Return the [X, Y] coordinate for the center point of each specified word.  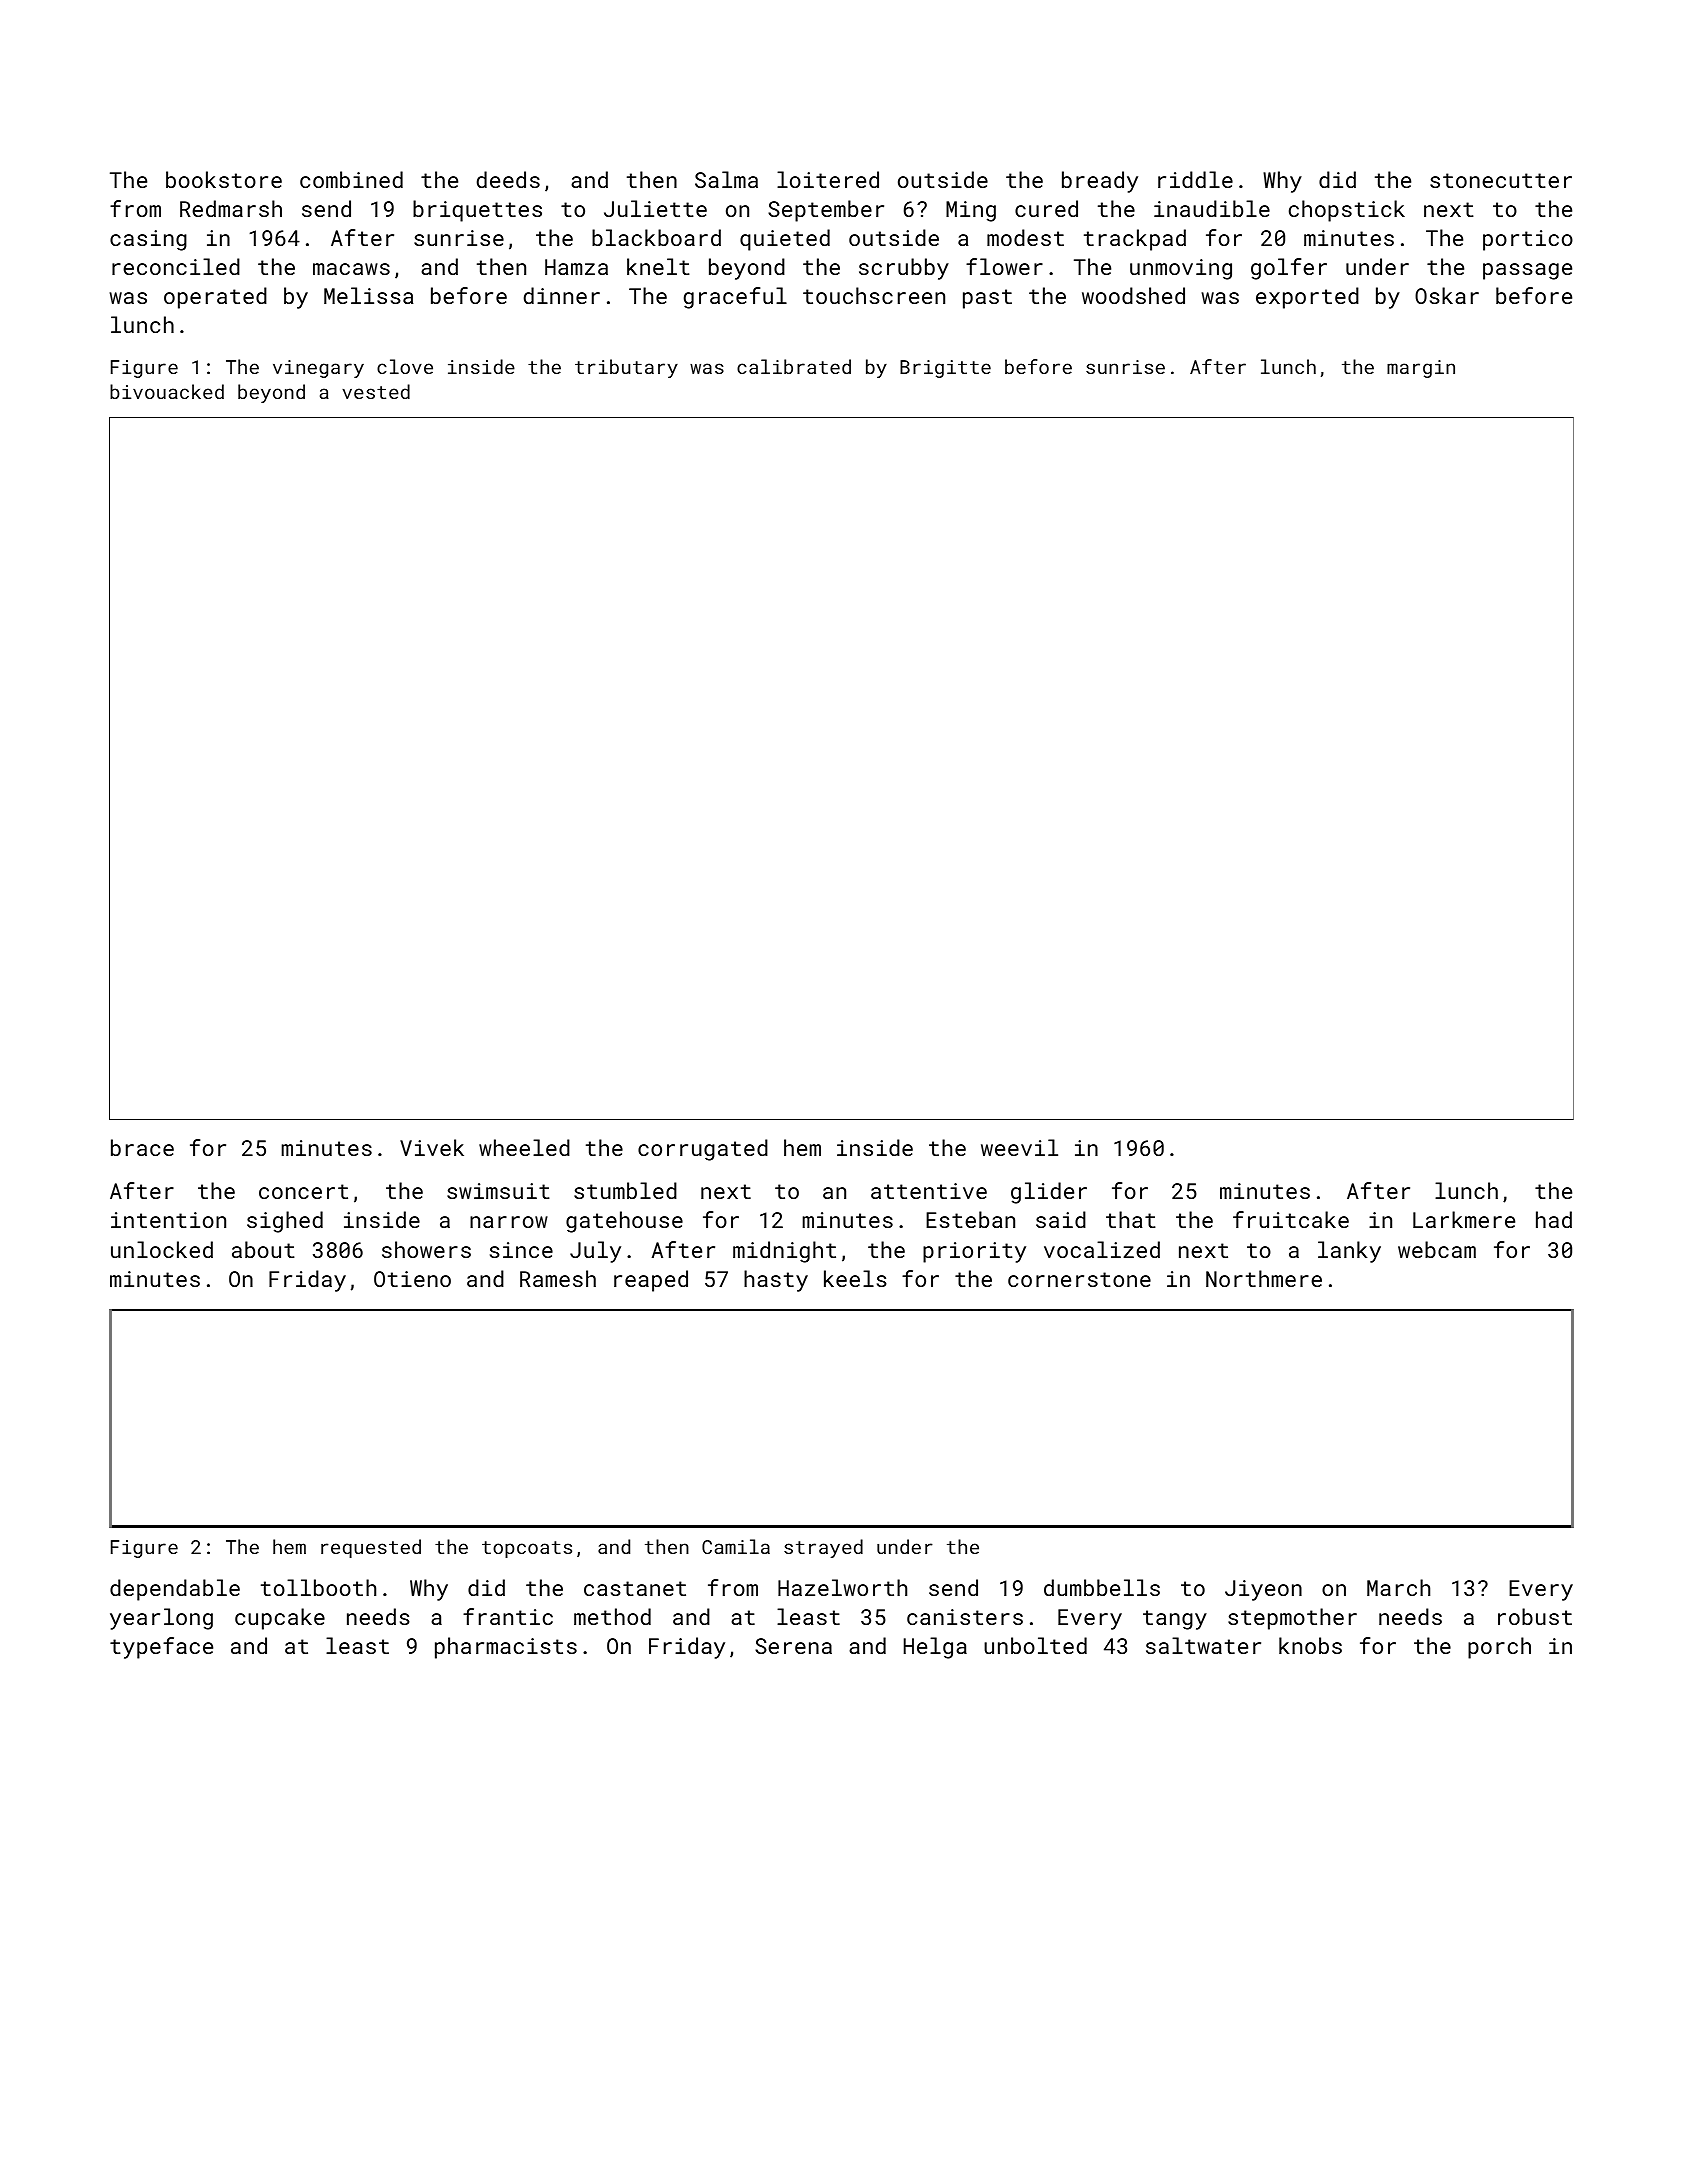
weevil [1019, 1147]
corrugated [703, 1150]
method [612, 1616]
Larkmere [1464, 1219]
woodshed [1133, 295]
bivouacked [167, 391]
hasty [776, 1281]
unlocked [162, 1249]
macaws [351, 269]
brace [142, 1147]
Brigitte [945, 369]
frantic [508, 1616]
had [1554, 1219]
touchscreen [874, 295]
